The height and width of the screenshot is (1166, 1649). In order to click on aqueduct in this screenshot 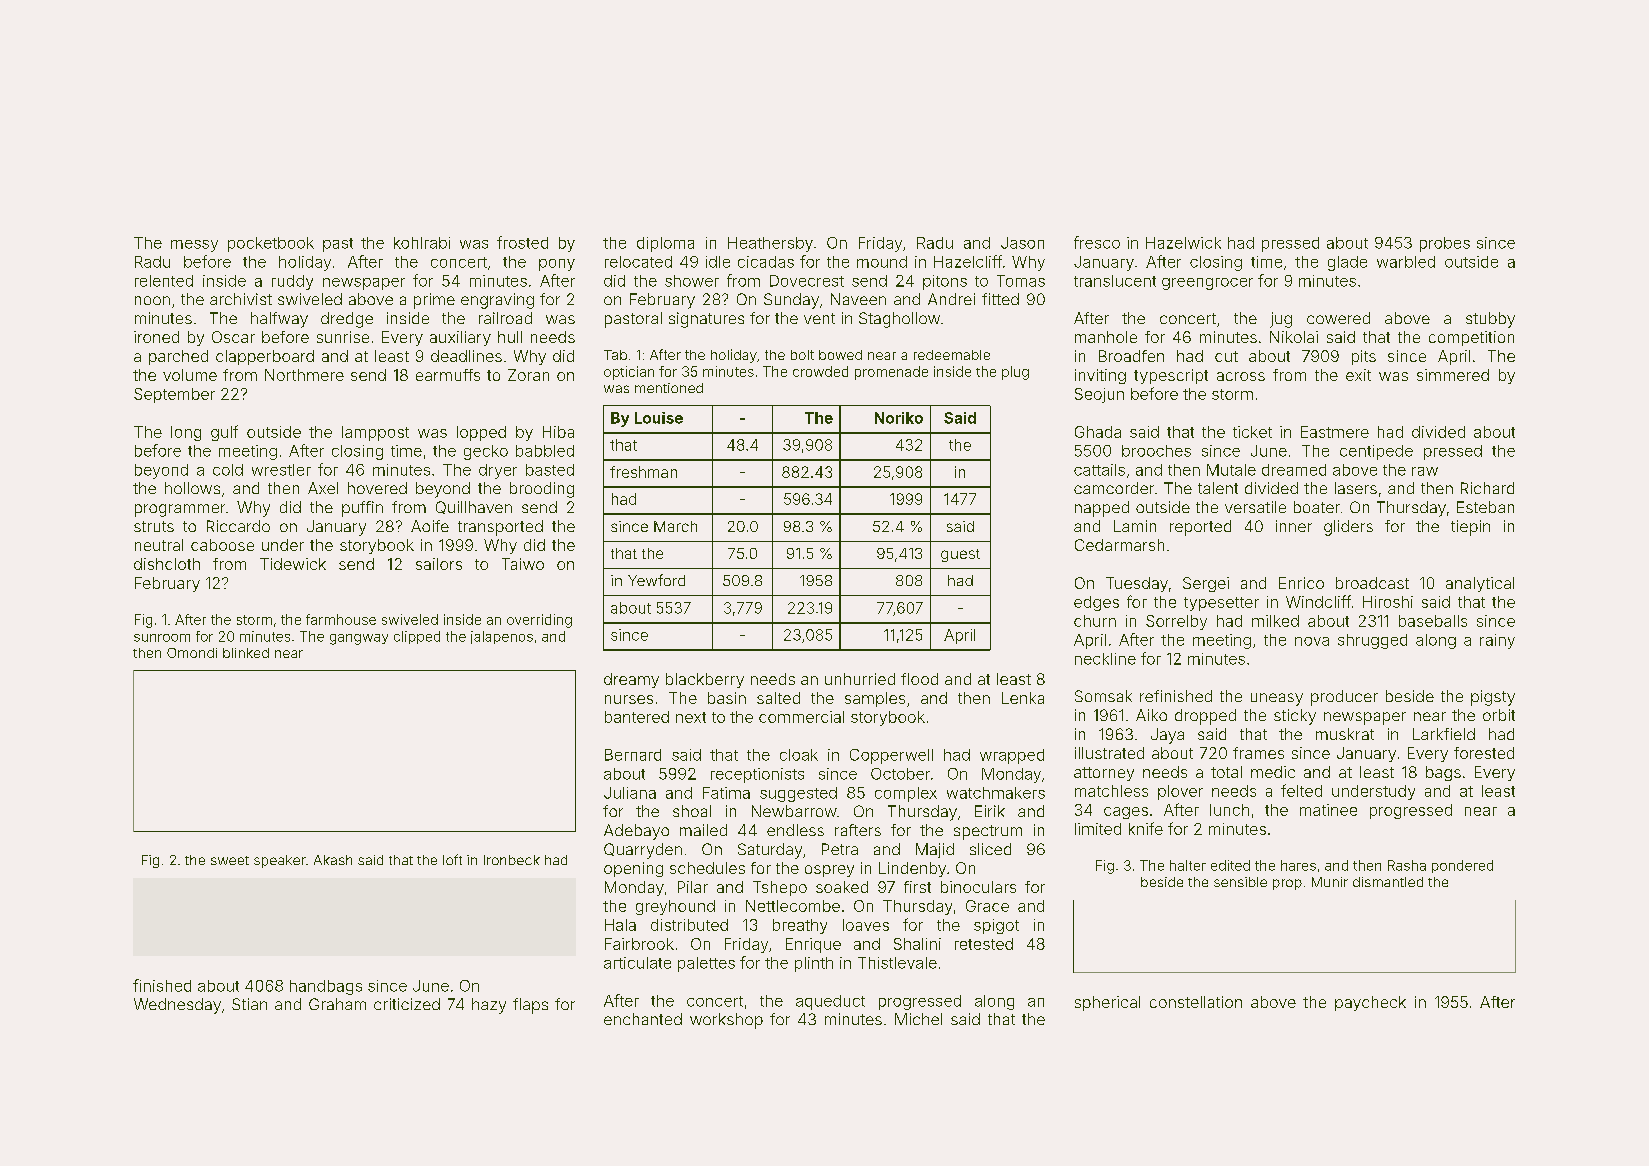, I will do `click(830, 1002)`.
